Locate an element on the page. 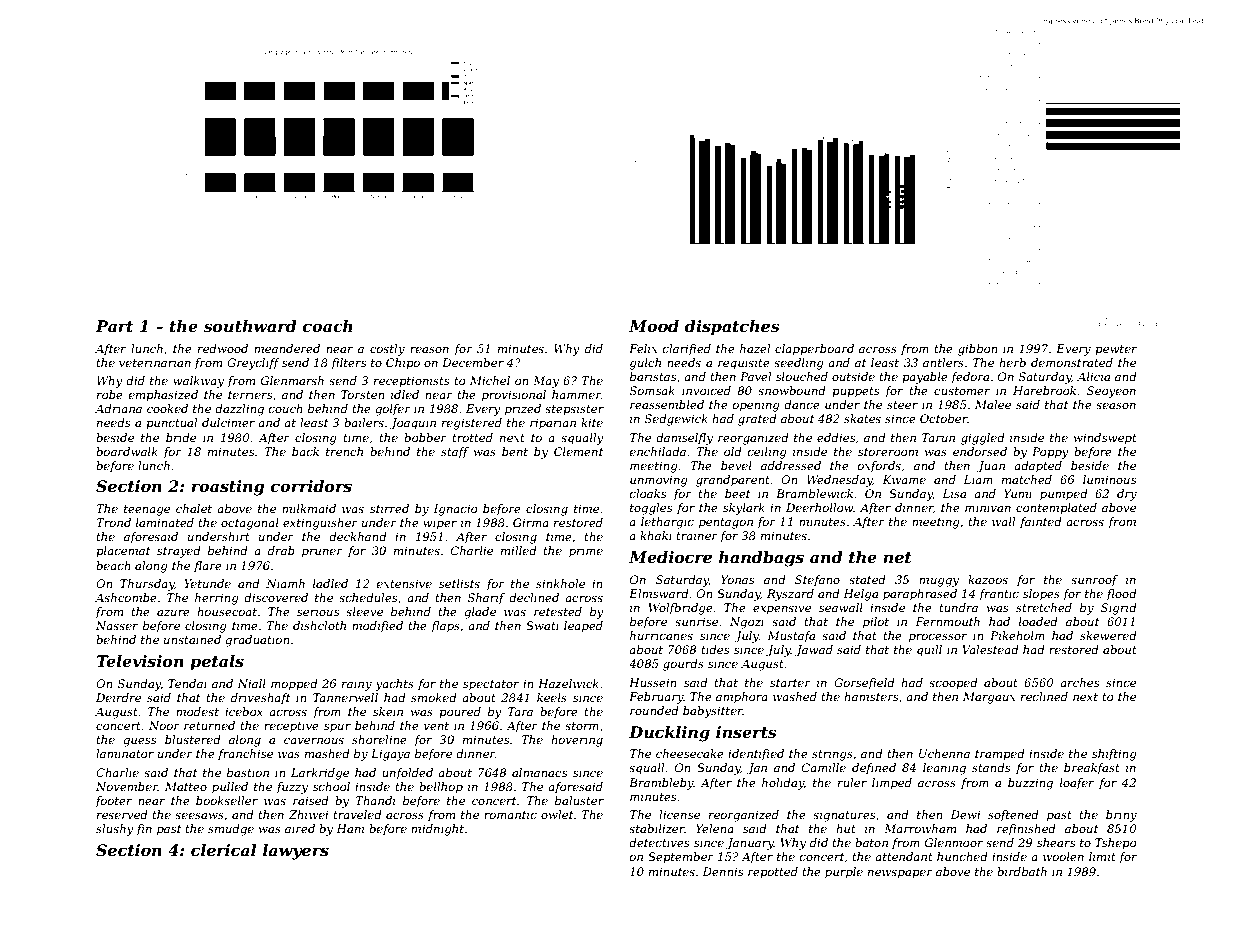  robe is located at coordinates (110, 394).
